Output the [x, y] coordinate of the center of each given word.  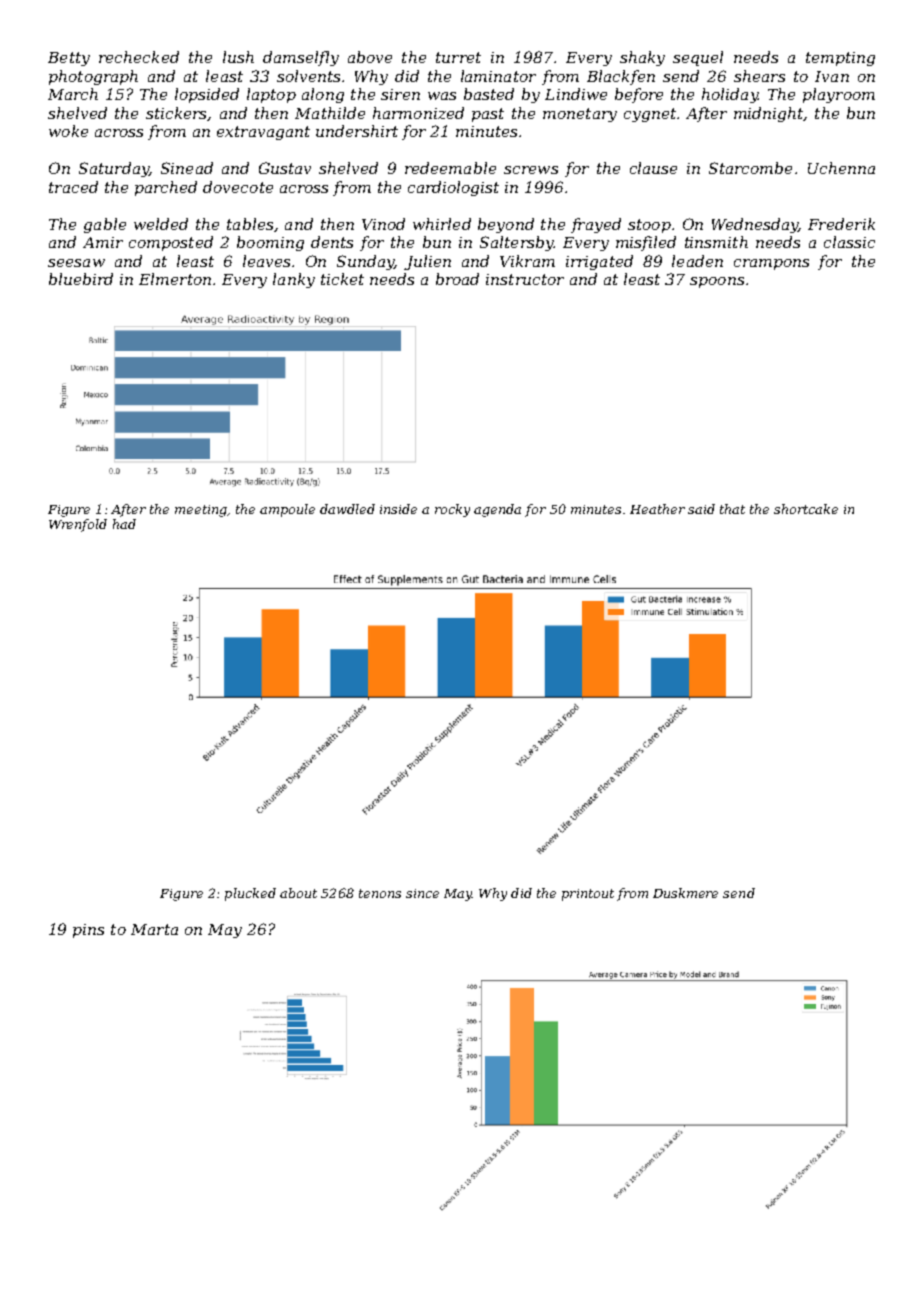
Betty [69, 59]
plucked [250, 894]
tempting [840, 59]
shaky [642, 58]
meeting [201, 511]
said [701, 509]
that [732, 509]
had [124, 524]
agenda [497, 510]
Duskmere [685, 893]
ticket [342, 279]
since [422, 893]
